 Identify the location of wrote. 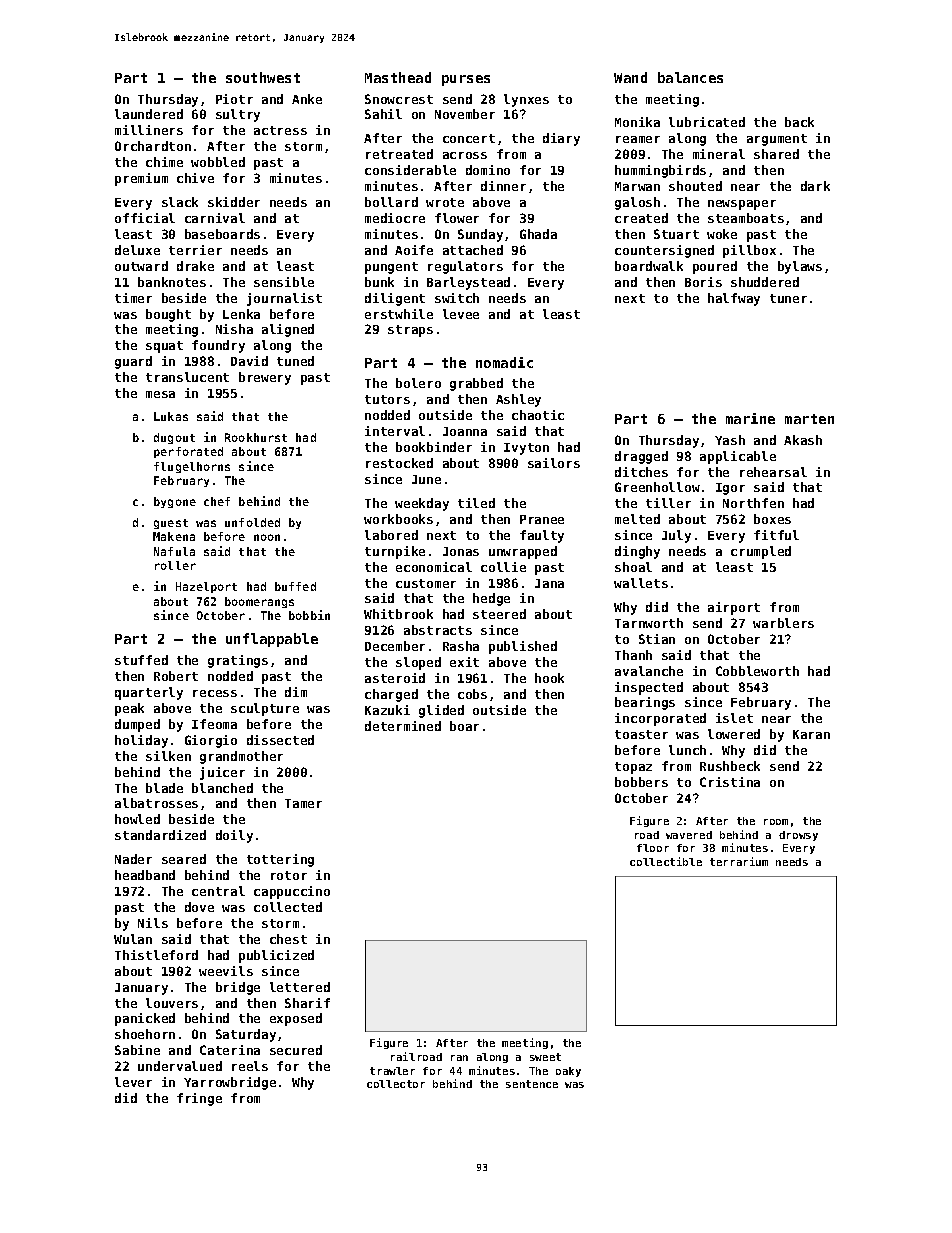
(445, 202).
